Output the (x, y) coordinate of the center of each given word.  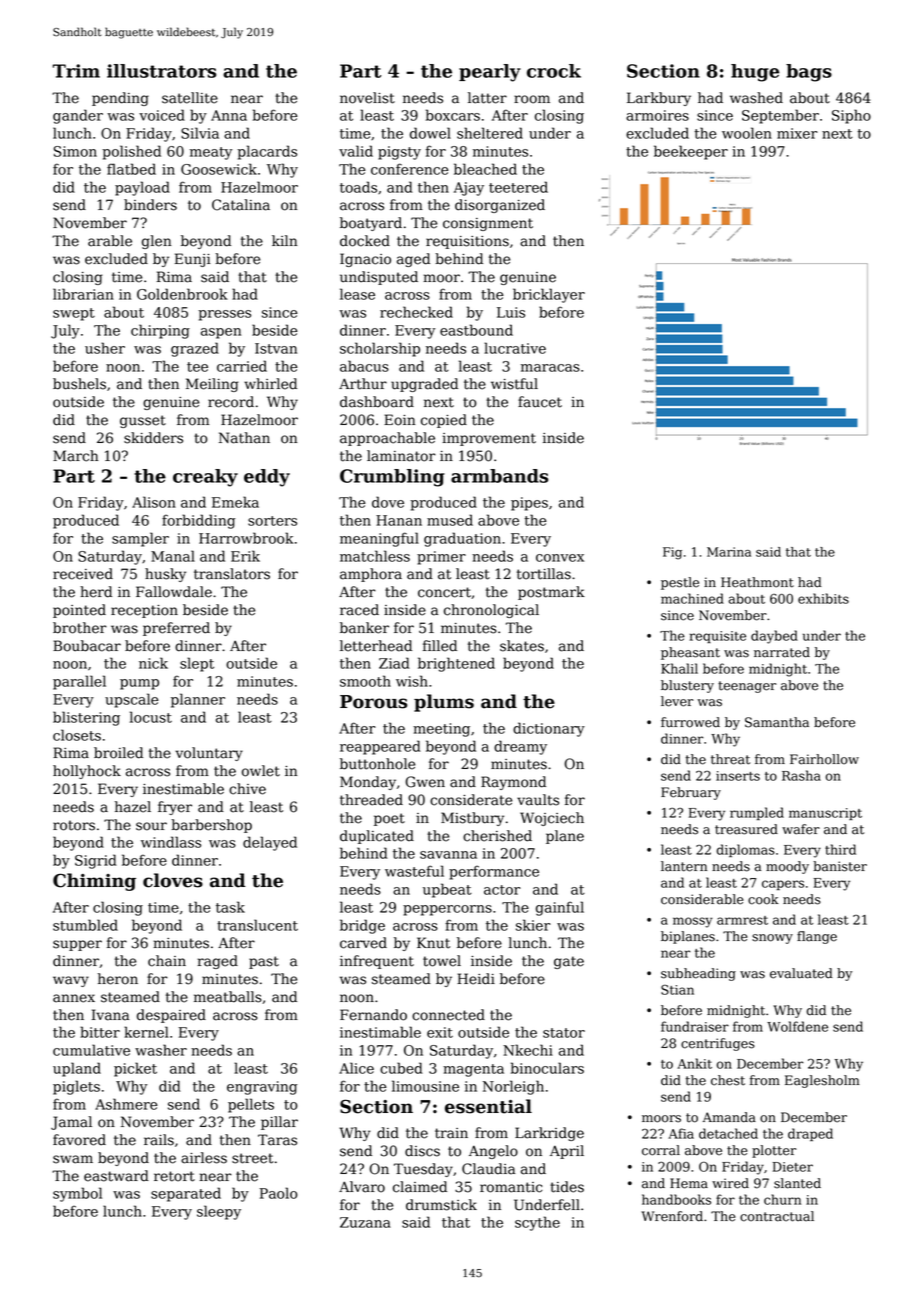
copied (444, 421)
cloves (173, 880)
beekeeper (691, 152)
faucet (540, 402)
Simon (75, 151)
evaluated (801, 973)
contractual (777, 1216)
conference (409, 169)
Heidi (476, 979)
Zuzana (365, 1222)
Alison (154, 502)
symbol (77, 1194)
